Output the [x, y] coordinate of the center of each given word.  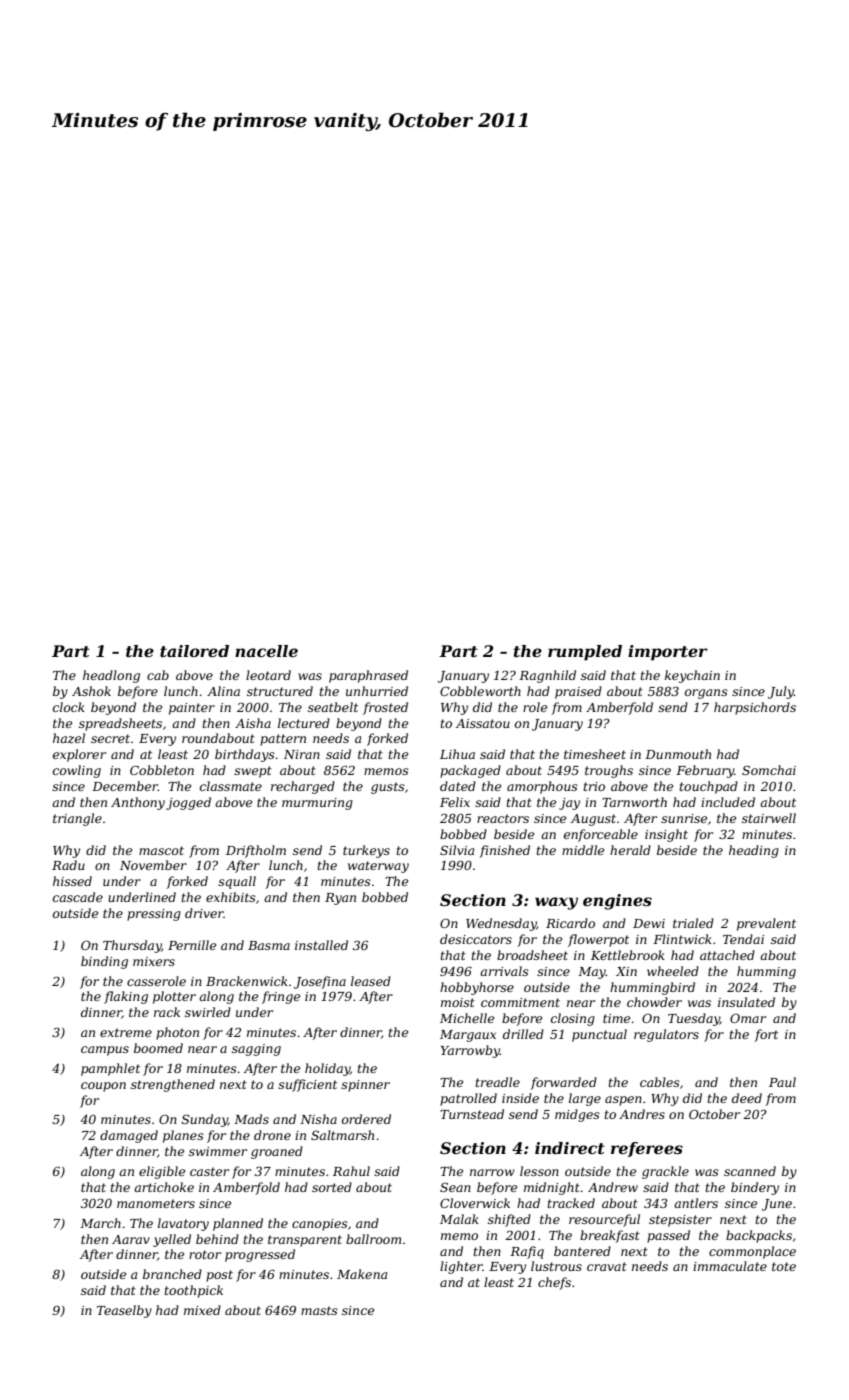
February [705, 771]
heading [754, 851]
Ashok [91, 691]
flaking [126, 997]
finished [504, 851]
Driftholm [256, 851]
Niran [302, 754]
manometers [156, 1203]
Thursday [132, 946]
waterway [378, 867]
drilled [523, 1034]
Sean [455, 1187]
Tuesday [694, 1019]
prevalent [766, 924]
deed [747, 1098]
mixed [202, 1310]
